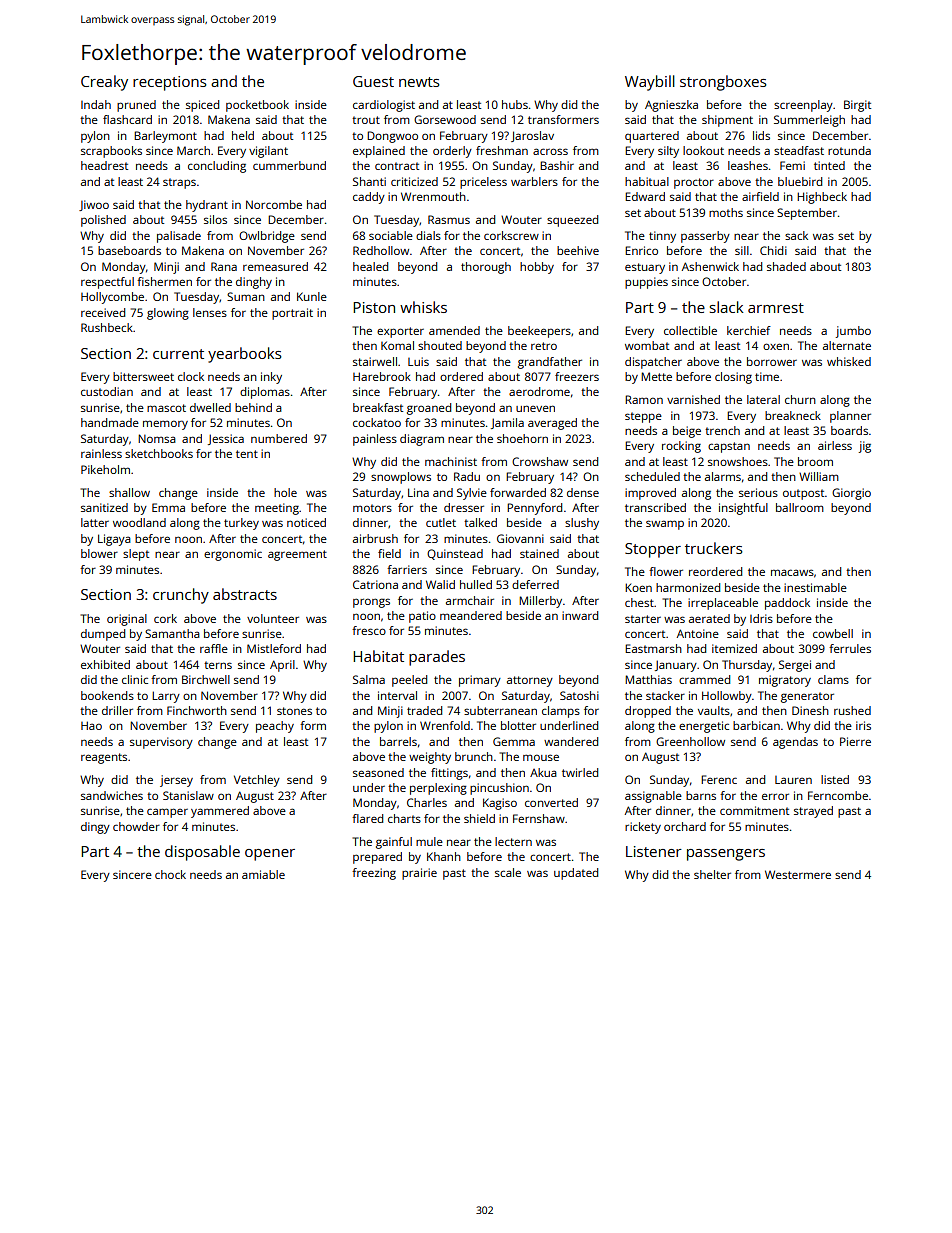 The image size is (952, 1233). What do you see at coordinates (539, 391) in the document?
I see `aerodrome` at bounding box center [539, 391].
